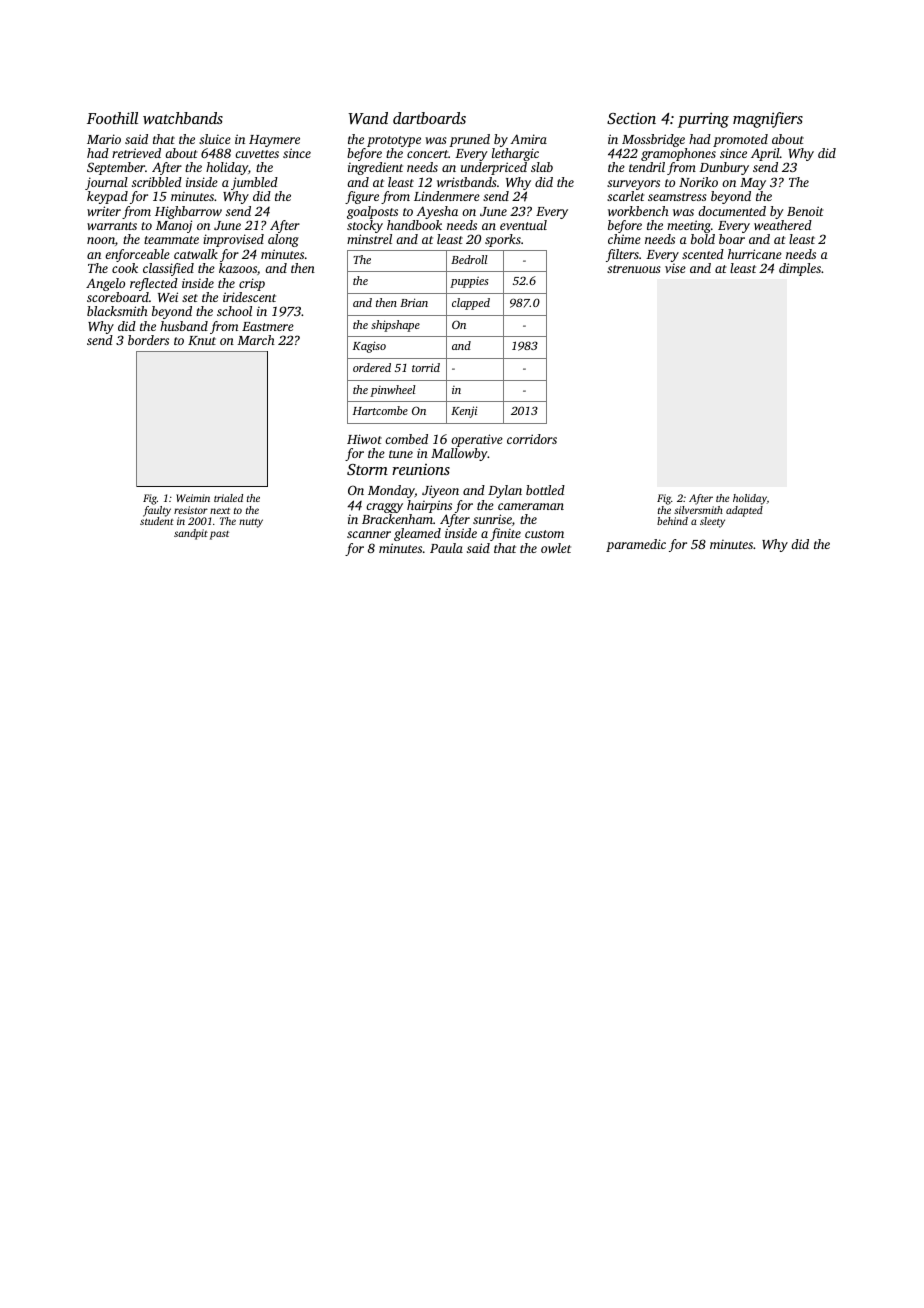 This screenshot has height=1308, width=924. What do you see at coordinates (283, 240) in the screenshot?
I see `along` at bounding box center [283, 240].
